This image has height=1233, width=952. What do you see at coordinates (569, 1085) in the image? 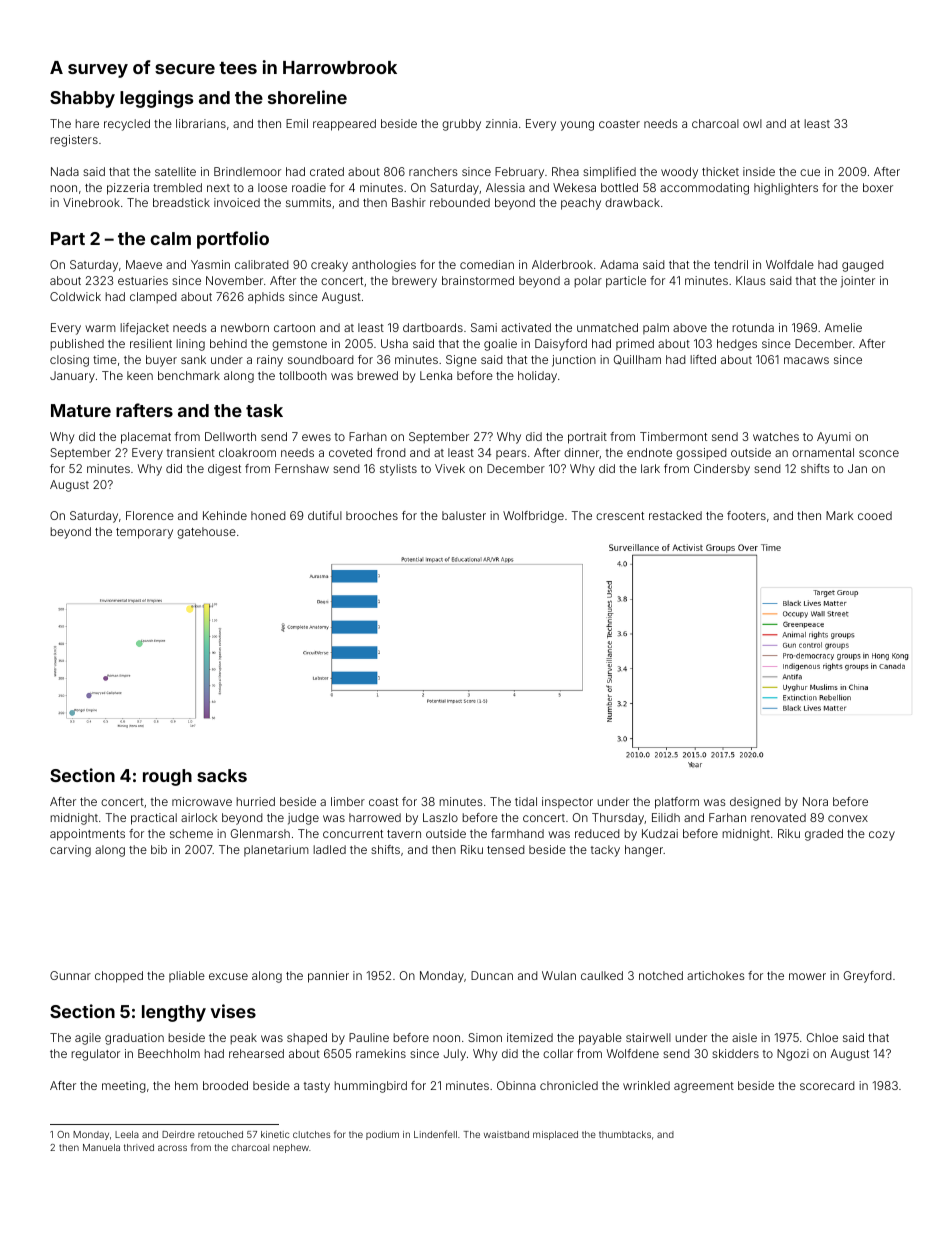
I see `chronicled` at bounding box center [569, 1085].
